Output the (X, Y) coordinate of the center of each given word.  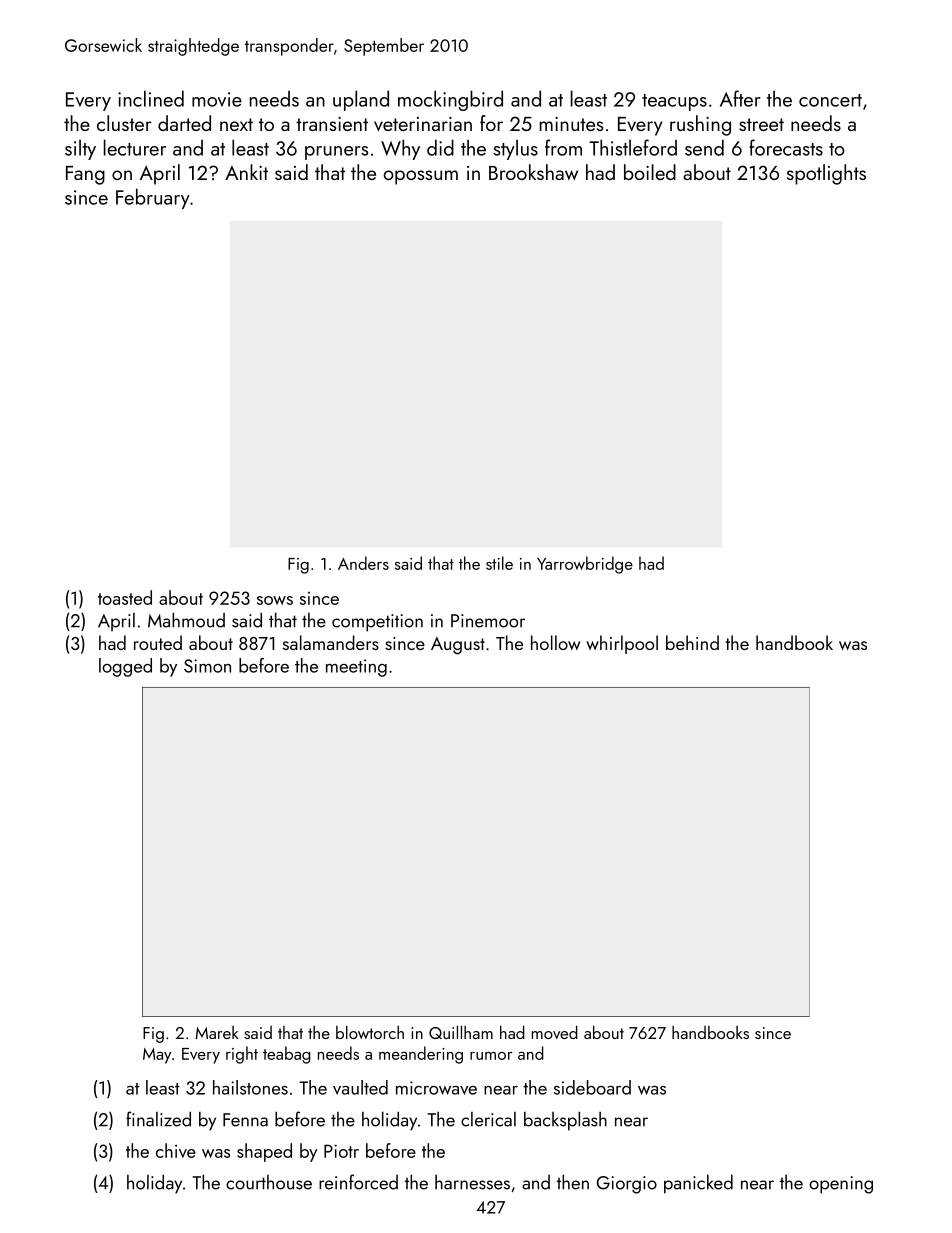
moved (555, 1032)
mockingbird (450, 100)
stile (499, 563)
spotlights (826, 174)
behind (692, 642)
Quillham (461, 1032)
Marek (217, 1032)
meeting (356, 668)
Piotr (341, 1151)
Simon (207, 666)
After (740, 98)
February (153, 198)
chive (176, 1150)
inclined (151, 98)
